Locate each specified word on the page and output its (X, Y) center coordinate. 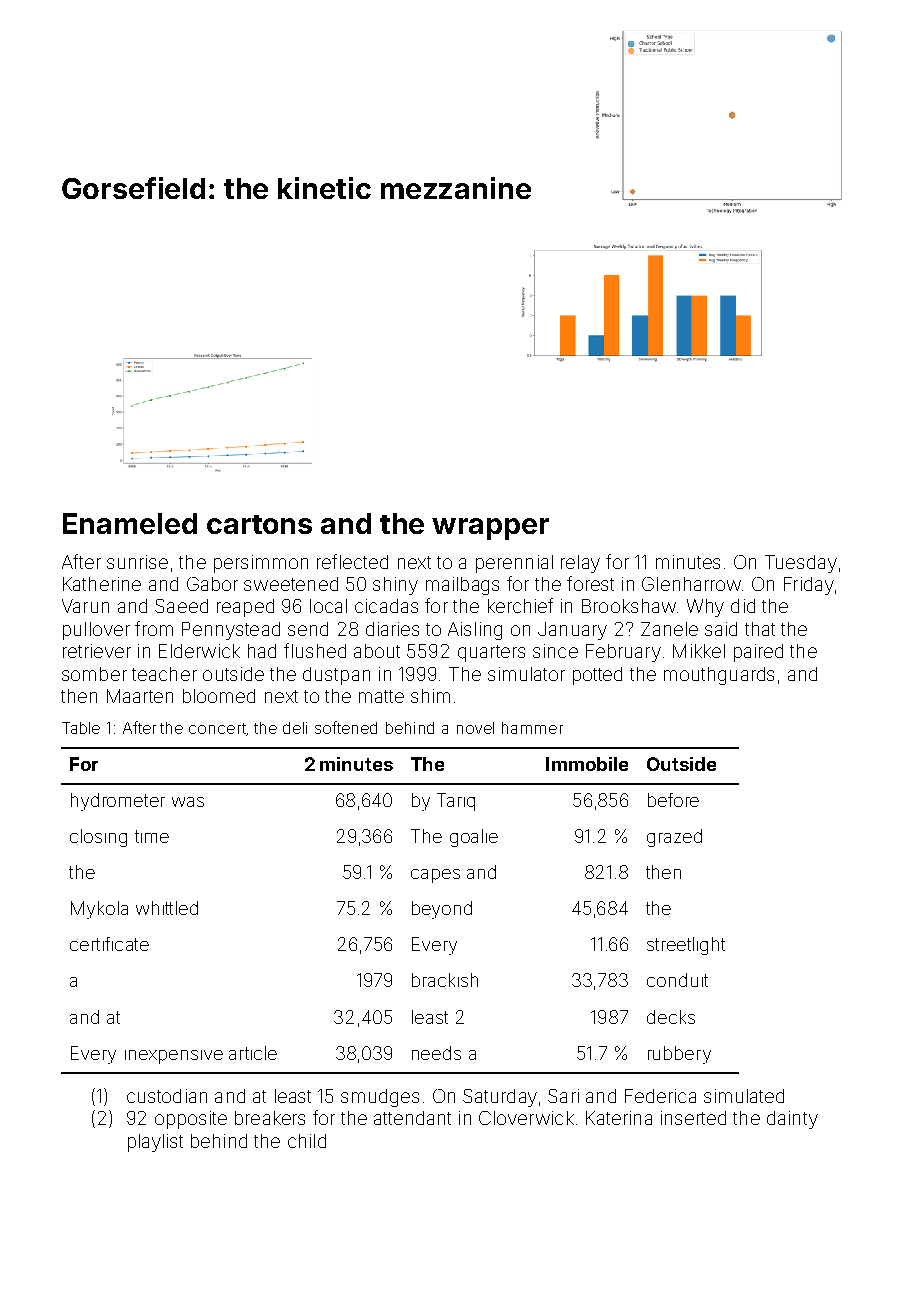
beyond (442, 910)
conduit (677, 980)
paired (758, 653)
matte (381, 696)
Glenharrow (691, 584)
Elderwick (199, 651)
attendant (412, 1118)
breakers (270, 1118)
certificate (109, 944)
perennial (514, 564)
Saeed (181, 606)
